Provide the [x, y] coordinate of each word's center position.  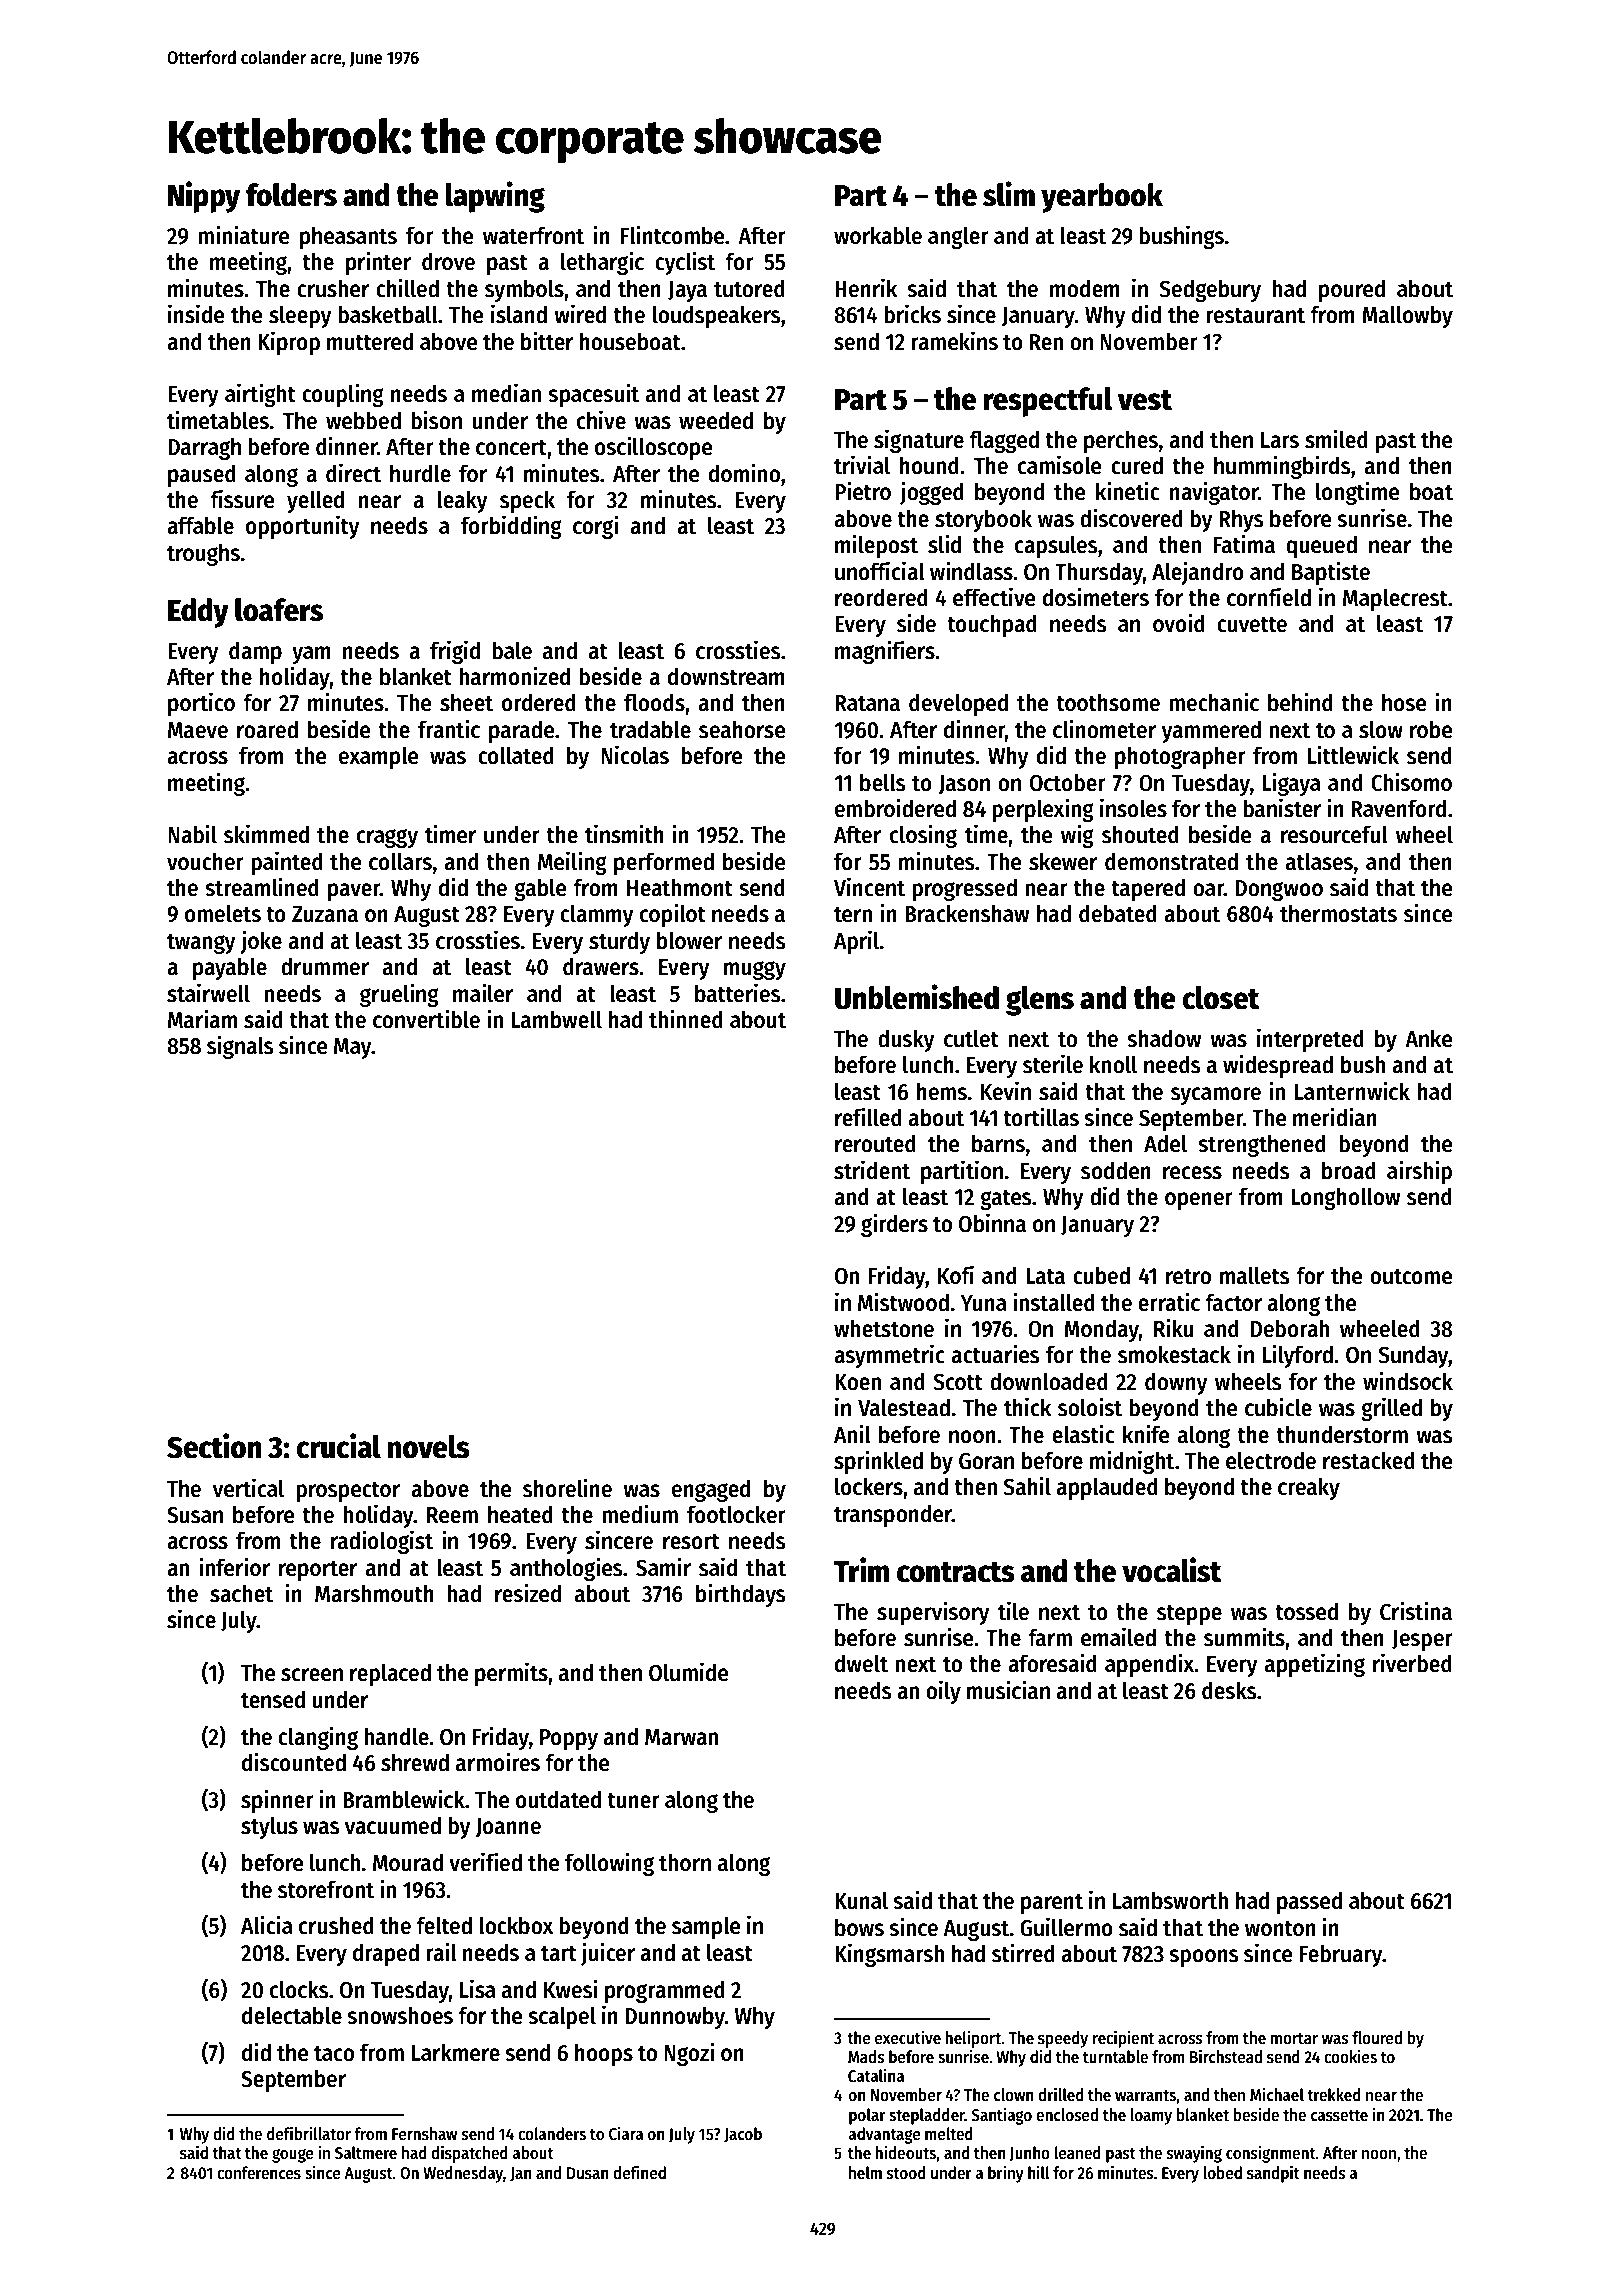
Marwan [681, 1737]
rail [442, 1952]
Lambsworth [1170, 1900]
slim [1009, 194]
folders [291, 195]
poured [1352, 290]
